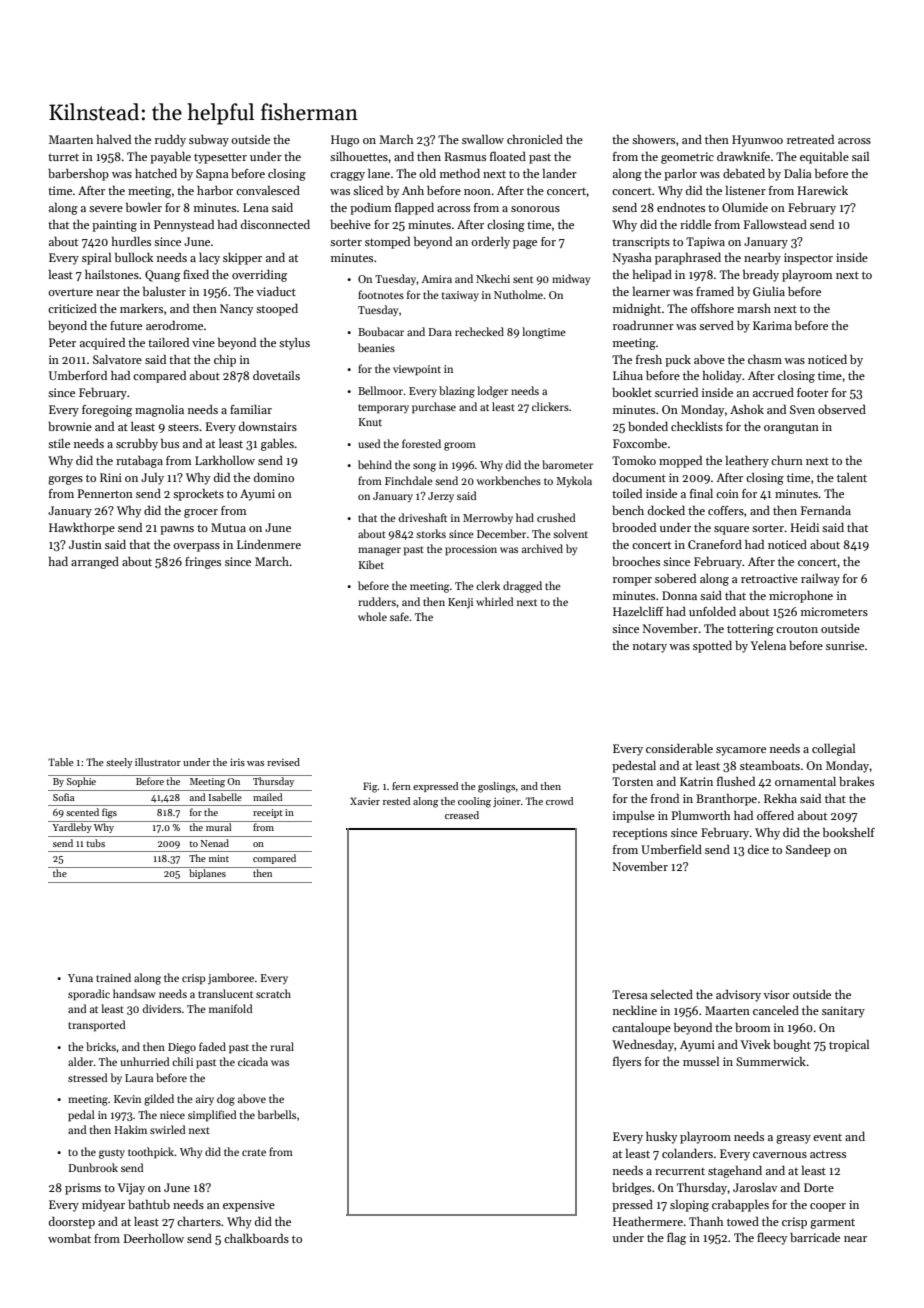 The width and height of the screenshot is (924, 1308). What do you see at coordinates (805, 527) in the screenshot?
I see `Heidi` at bounding box center [805, 527].
